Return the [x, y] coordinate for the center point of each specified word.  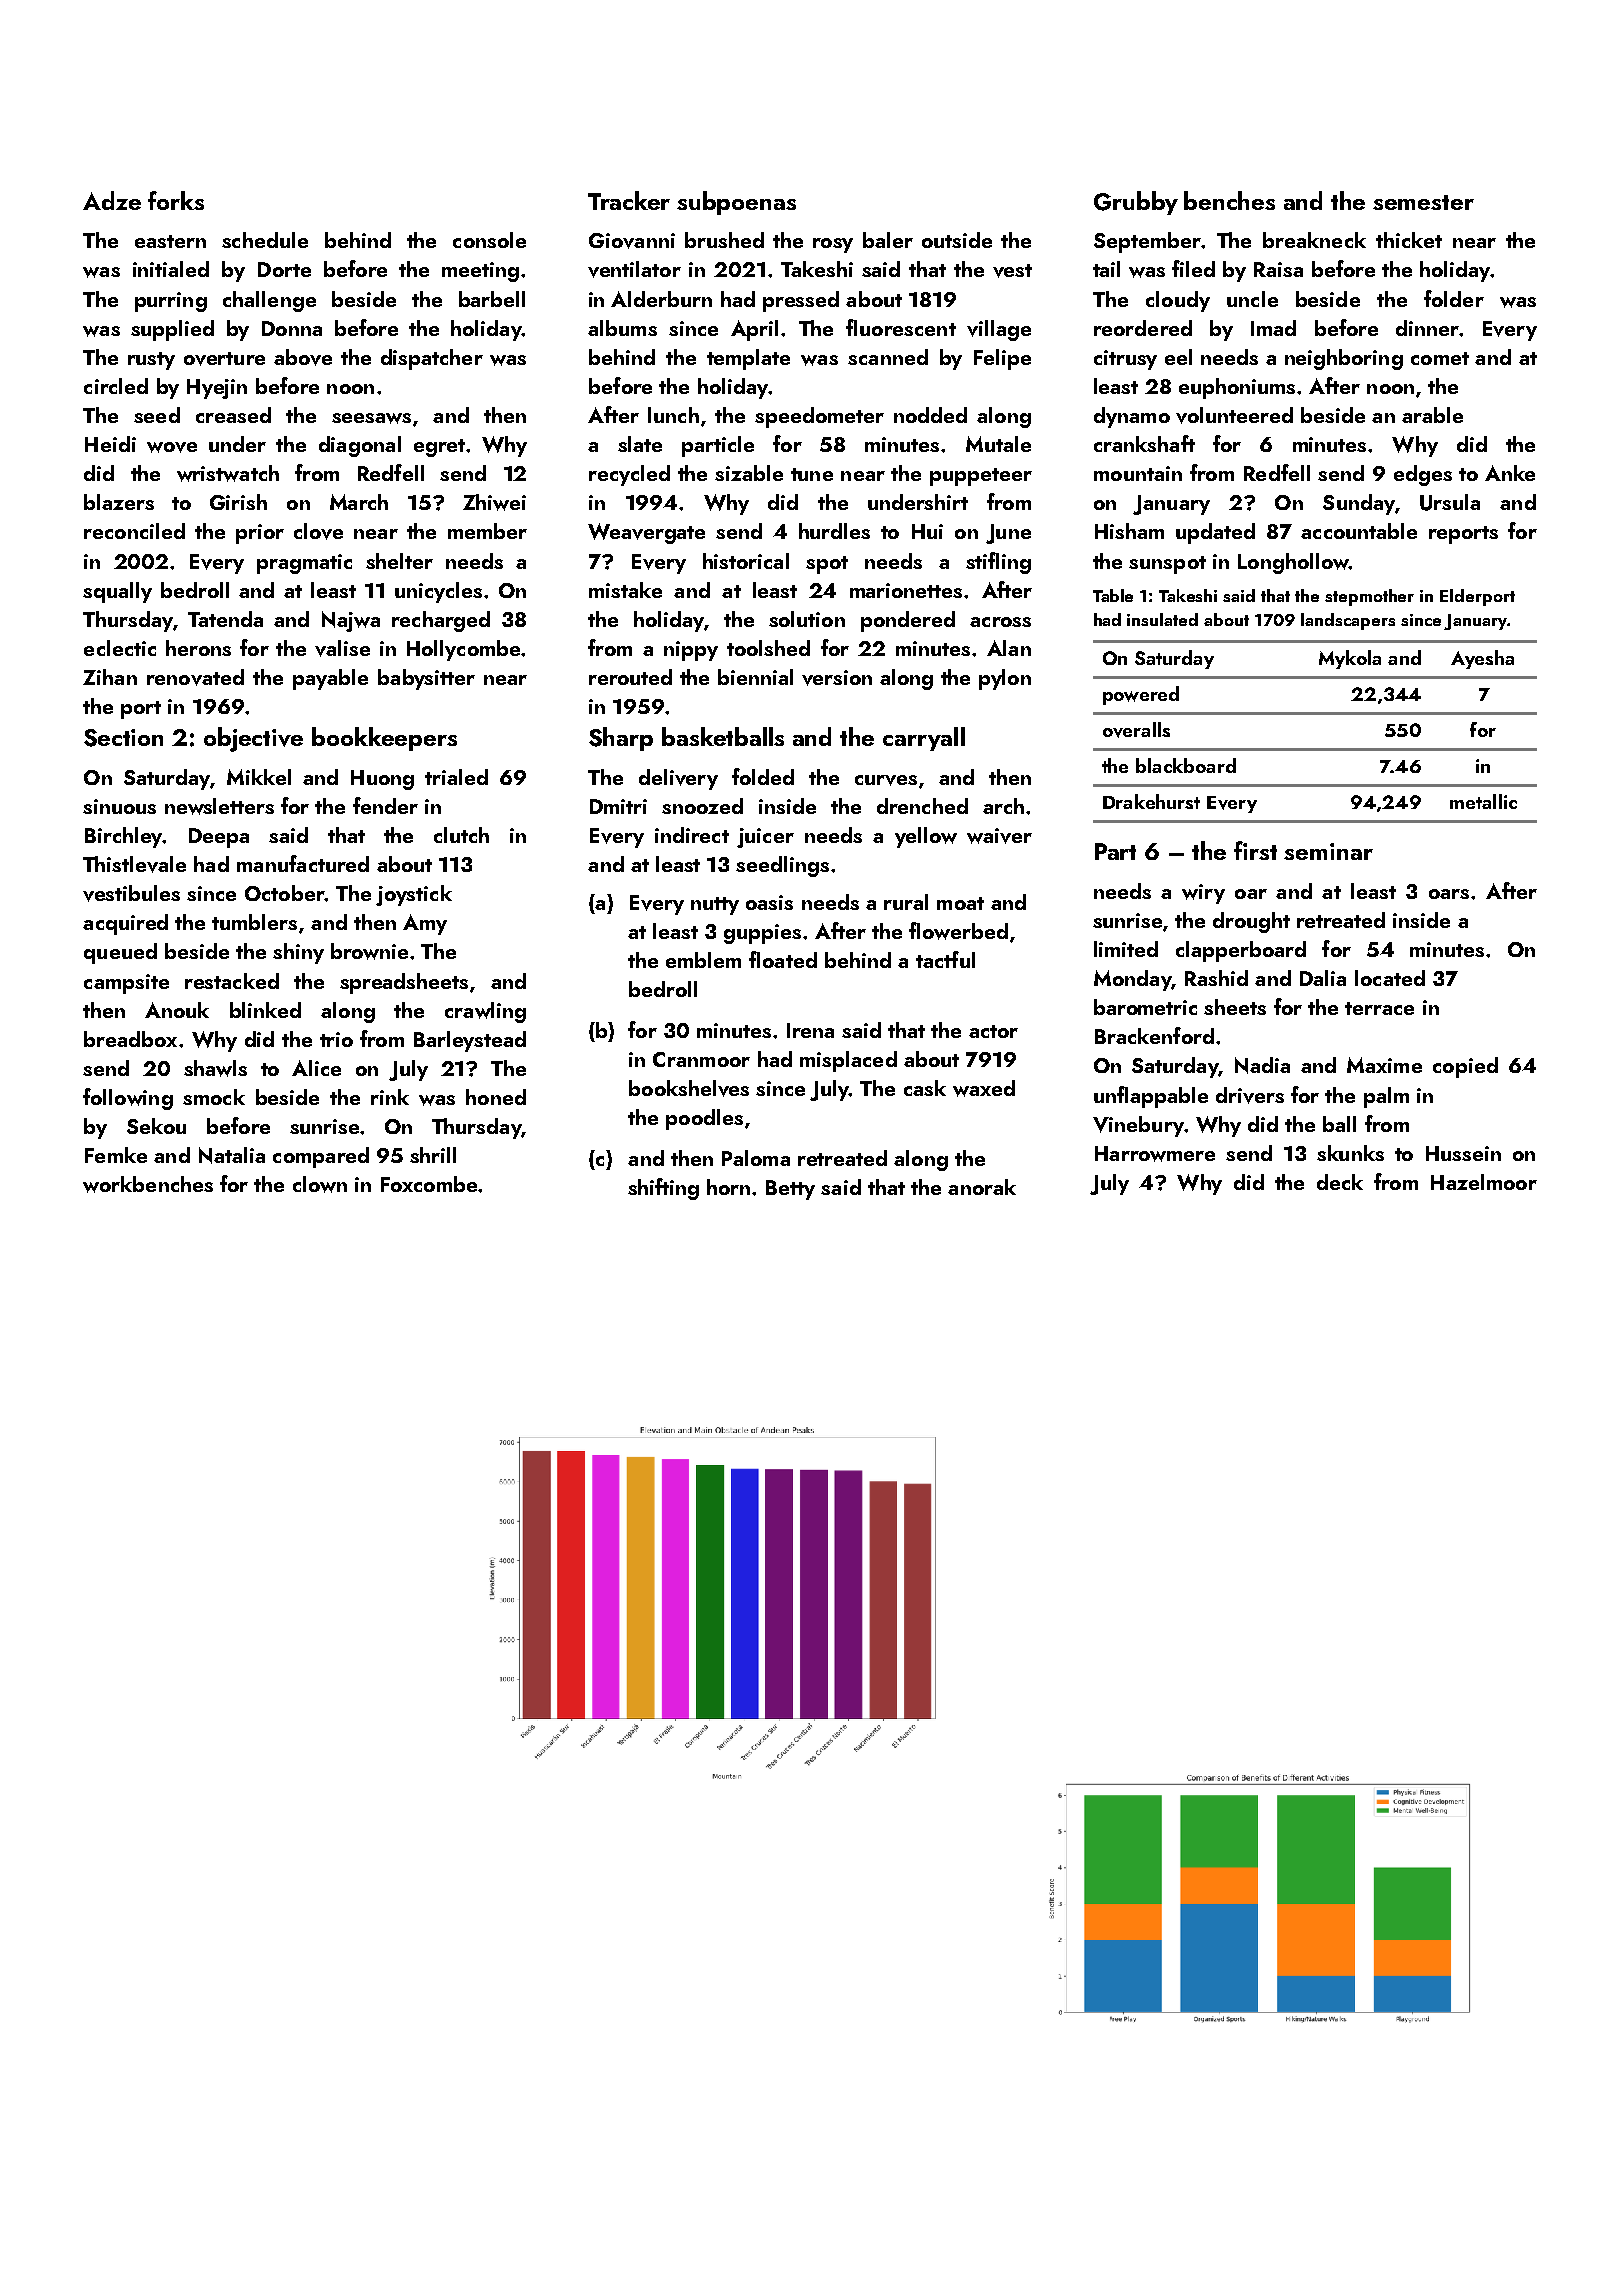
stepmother [1369, 597]
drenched [922, 806]
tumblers [254, 922]
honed [496, 1097]
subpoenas [736, 203]
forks [176, 200]
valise [342, 648]
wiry [1203, 894]
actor [993, 1031]
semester [1423, 202]
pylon [1005, 679]
